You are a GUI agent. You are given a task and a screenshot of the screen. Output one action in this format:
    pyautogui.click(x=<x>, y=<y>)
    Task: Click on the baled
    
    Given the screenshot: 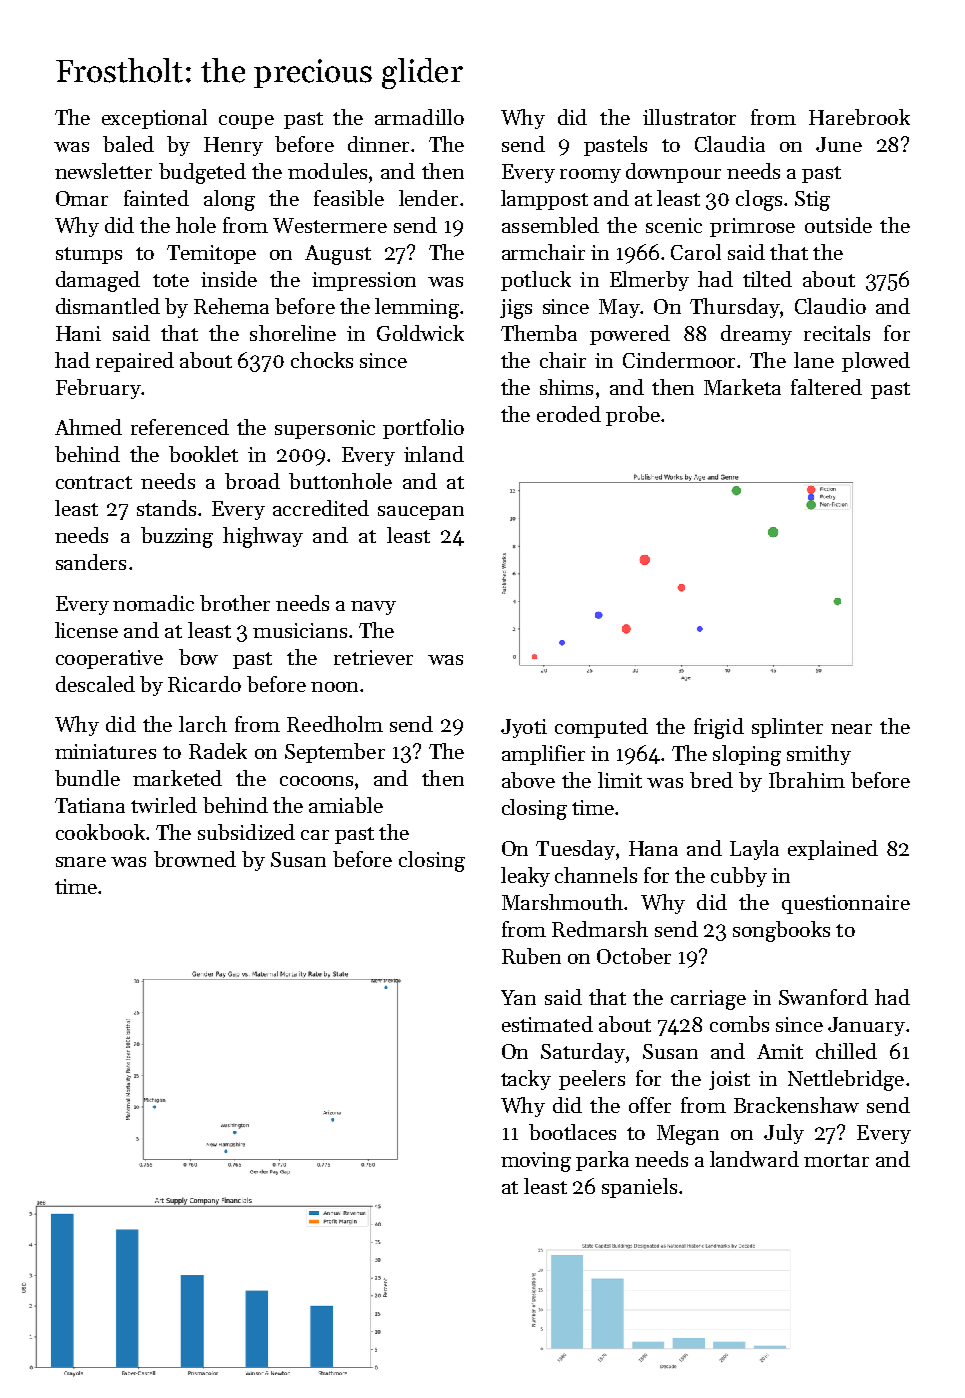 What is the action you would take?
    pyautogui.click(x=128, y=144)
